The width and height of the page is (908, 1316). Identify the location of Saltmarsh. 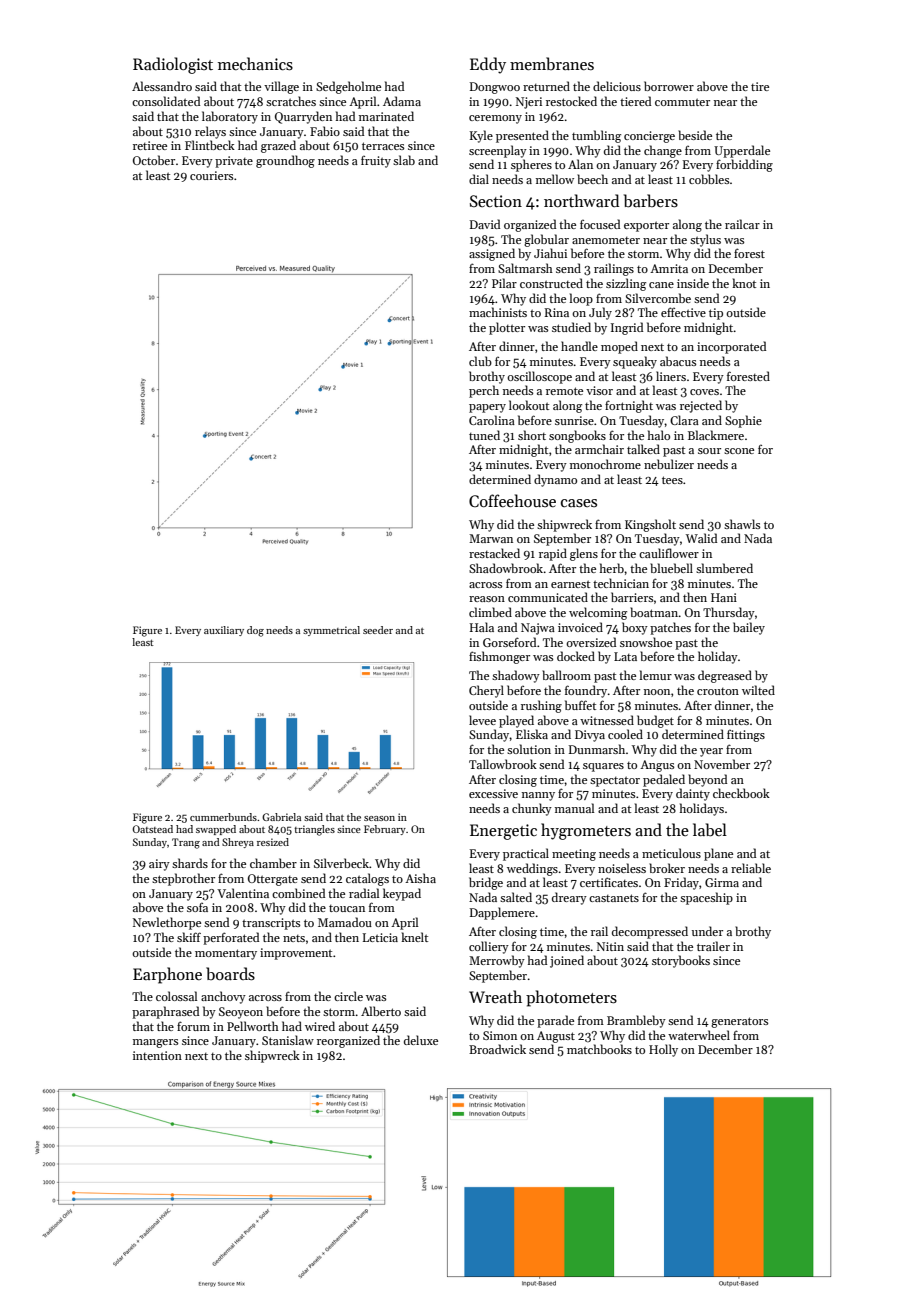
(525, 268).
